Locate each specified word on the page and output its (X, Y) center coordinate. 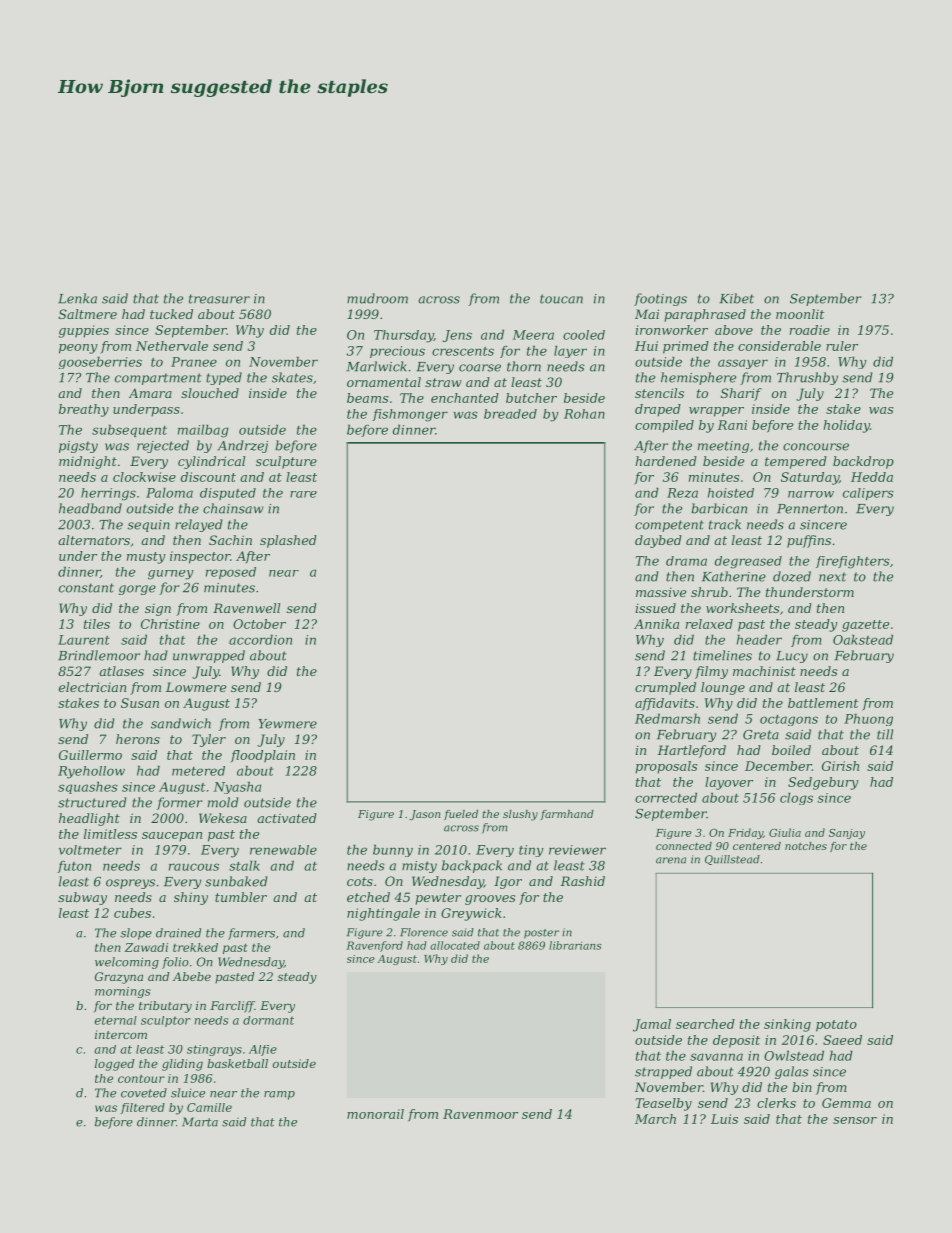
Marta (200, 1122)
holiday (847, 426)
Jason (425, 815)
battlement (823, 703)
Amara (150, 393)
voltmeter (90, 850)
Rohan (584, 414)
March (655, 1119)
